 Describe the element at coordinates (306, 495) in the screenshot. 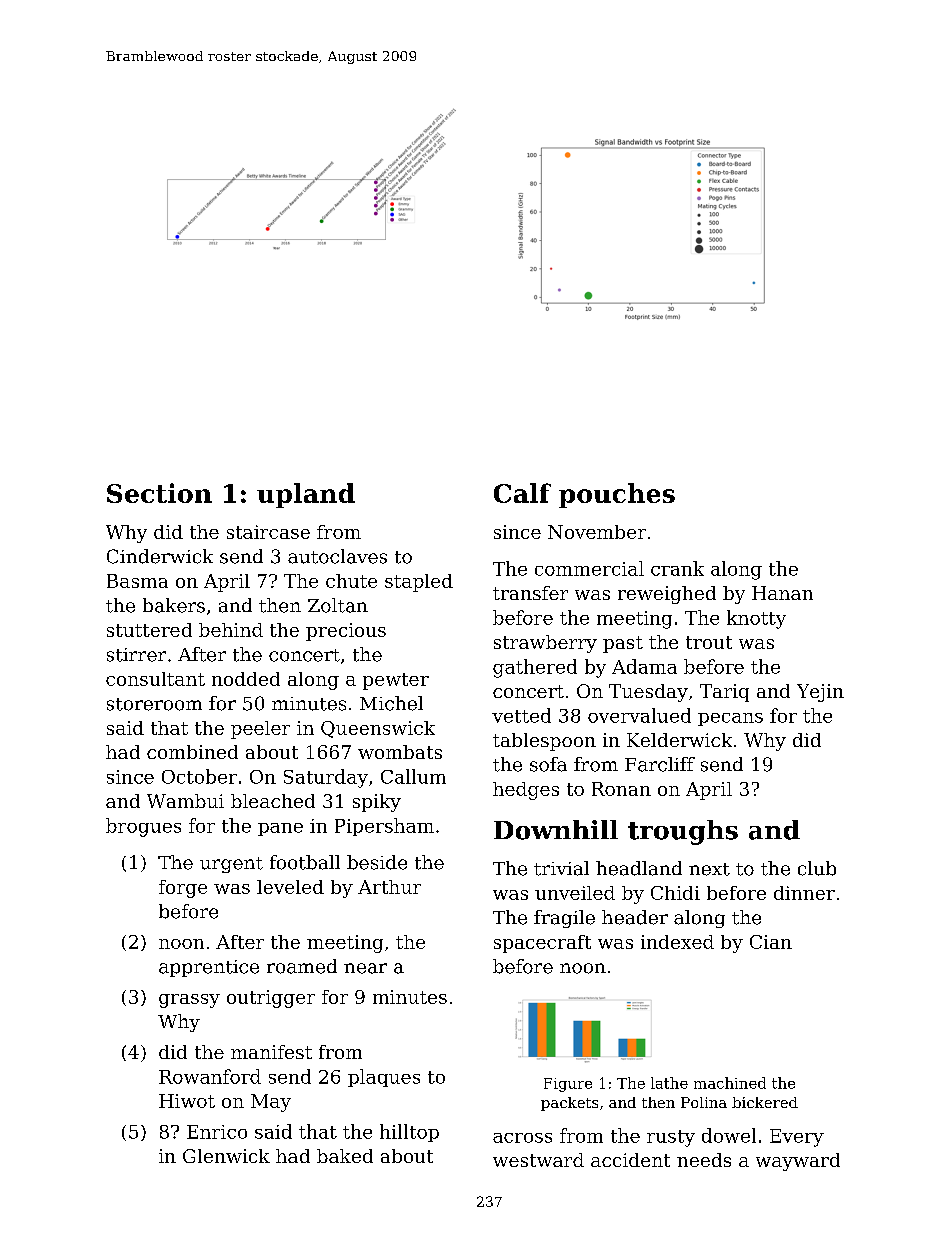

I see `upland` at that location.
